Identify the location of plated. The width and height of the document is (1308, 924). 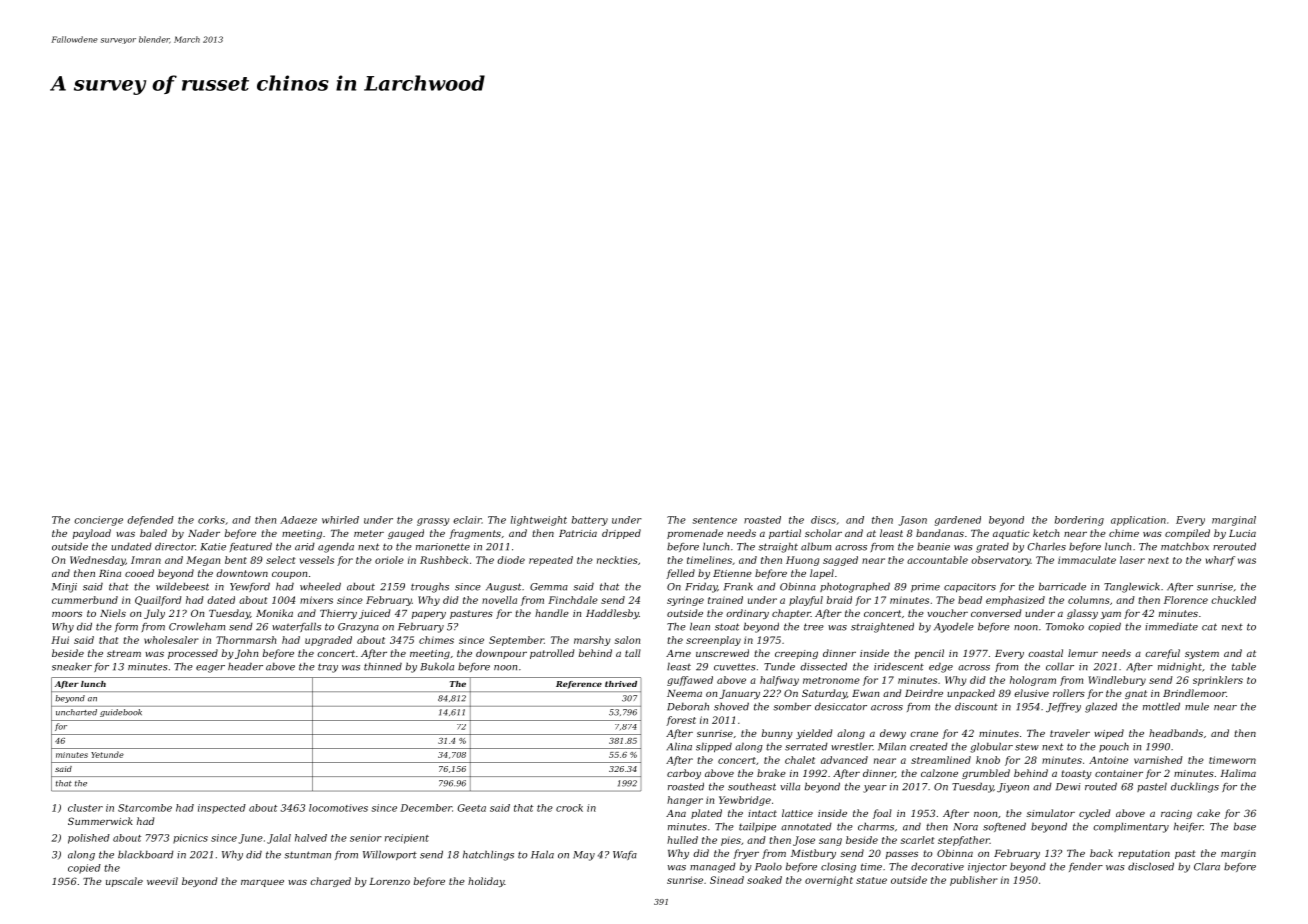
(706, 814).
